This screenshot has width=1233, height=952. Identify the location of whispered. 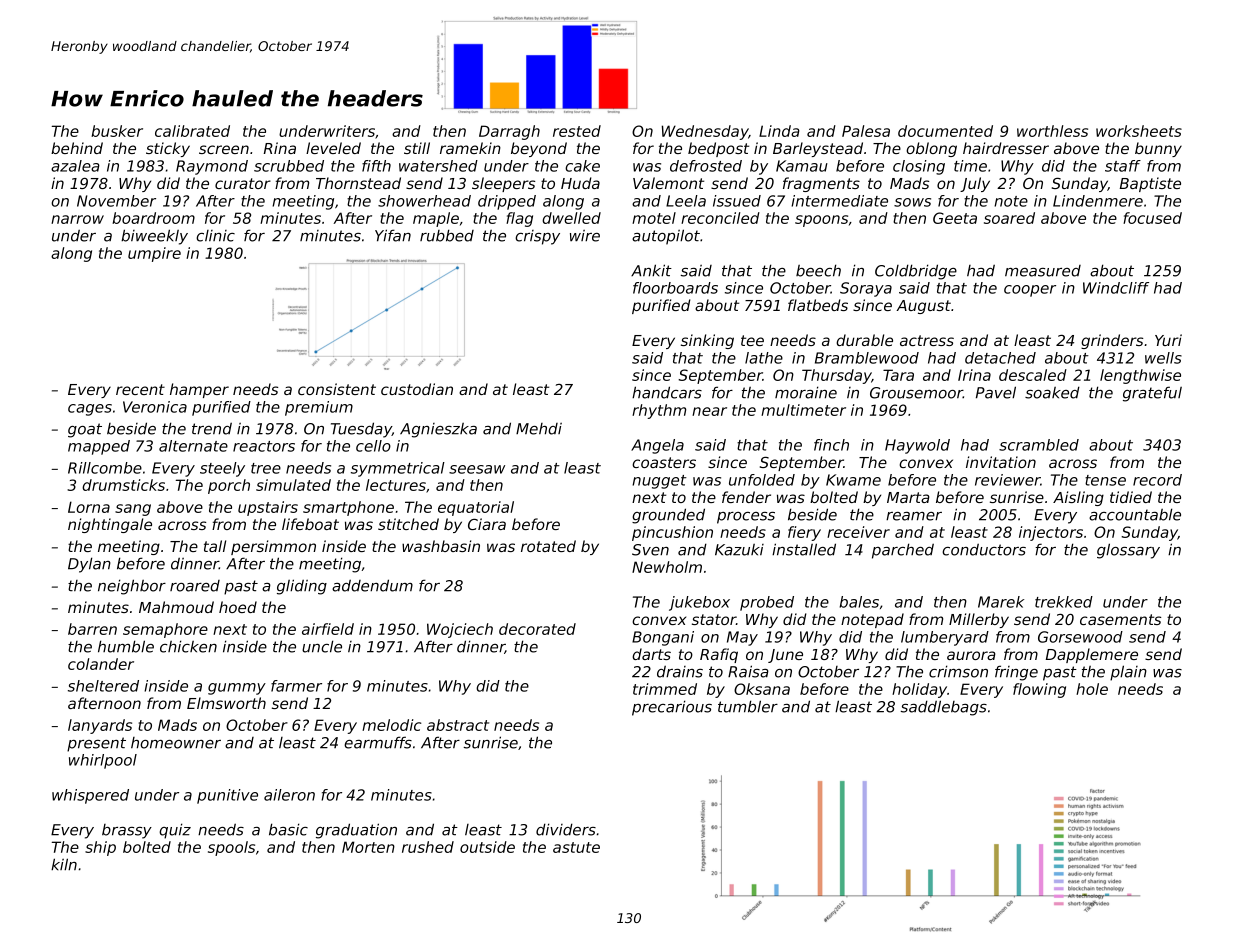
(90, 796).
